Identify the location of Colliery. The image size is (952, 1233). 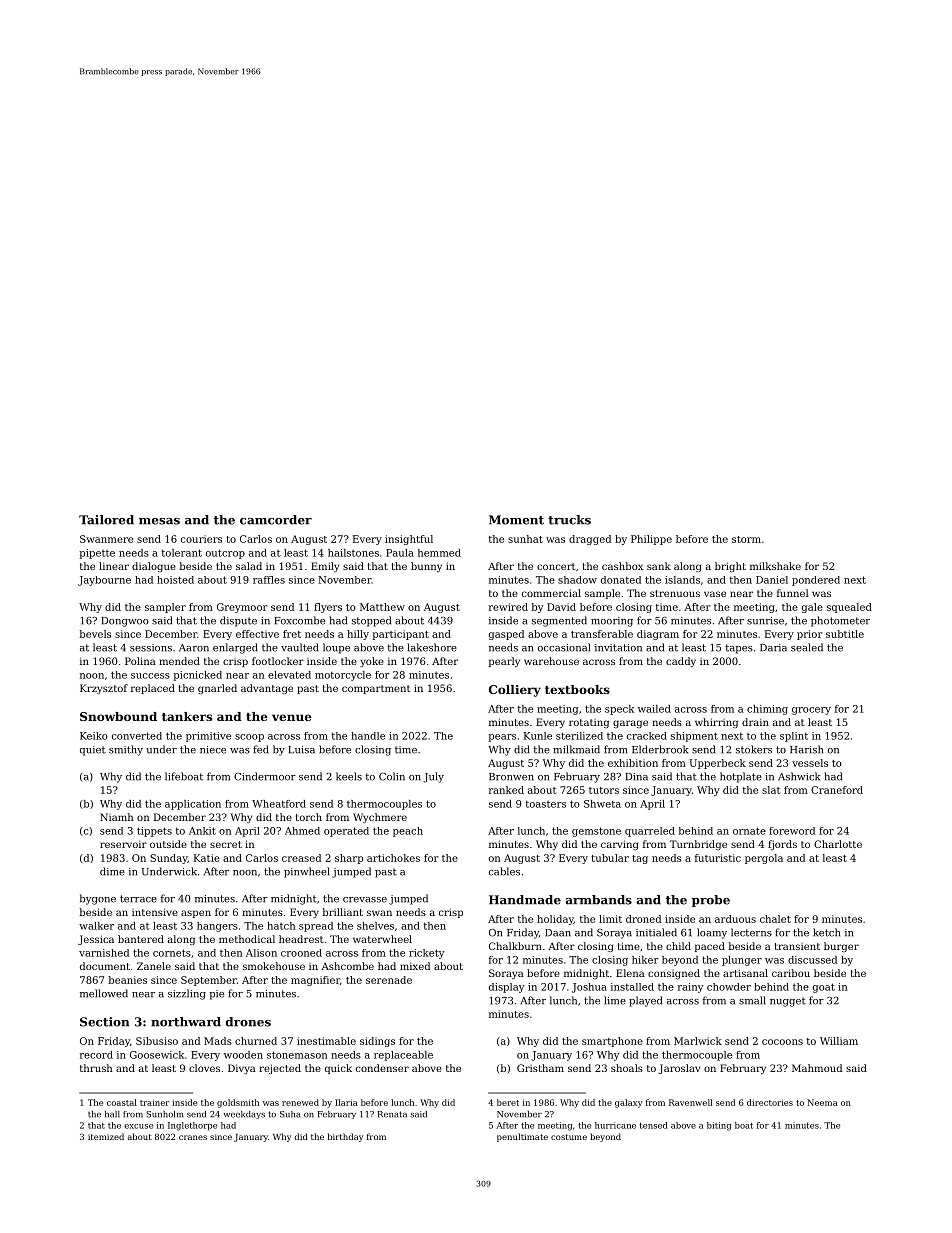
(515, 691).
